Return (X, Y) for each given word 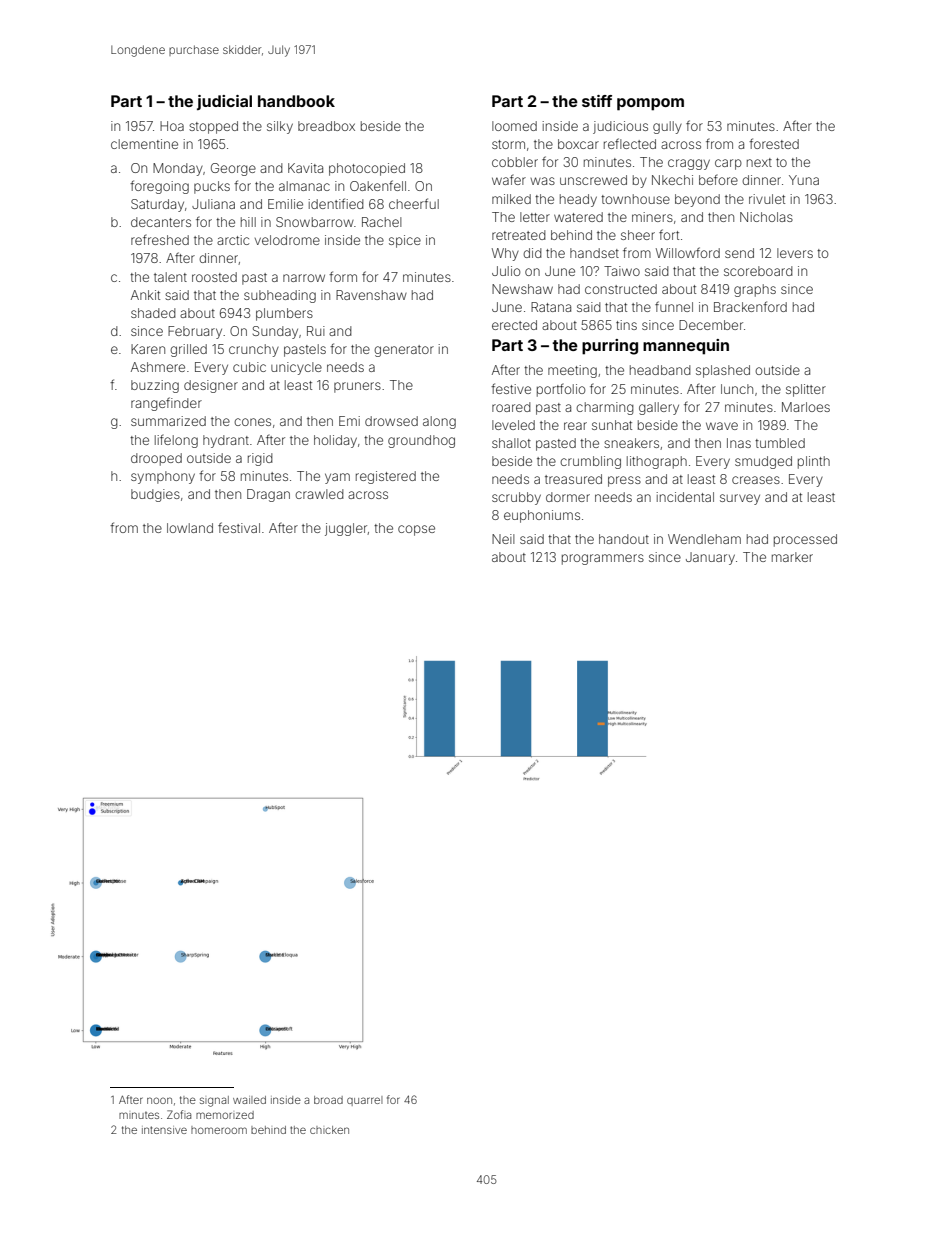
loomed (514, 126)
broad (328, 1100)
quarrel (365, 1101)
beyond (697, 200)
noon (159, 1100)
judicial (224, 102)
